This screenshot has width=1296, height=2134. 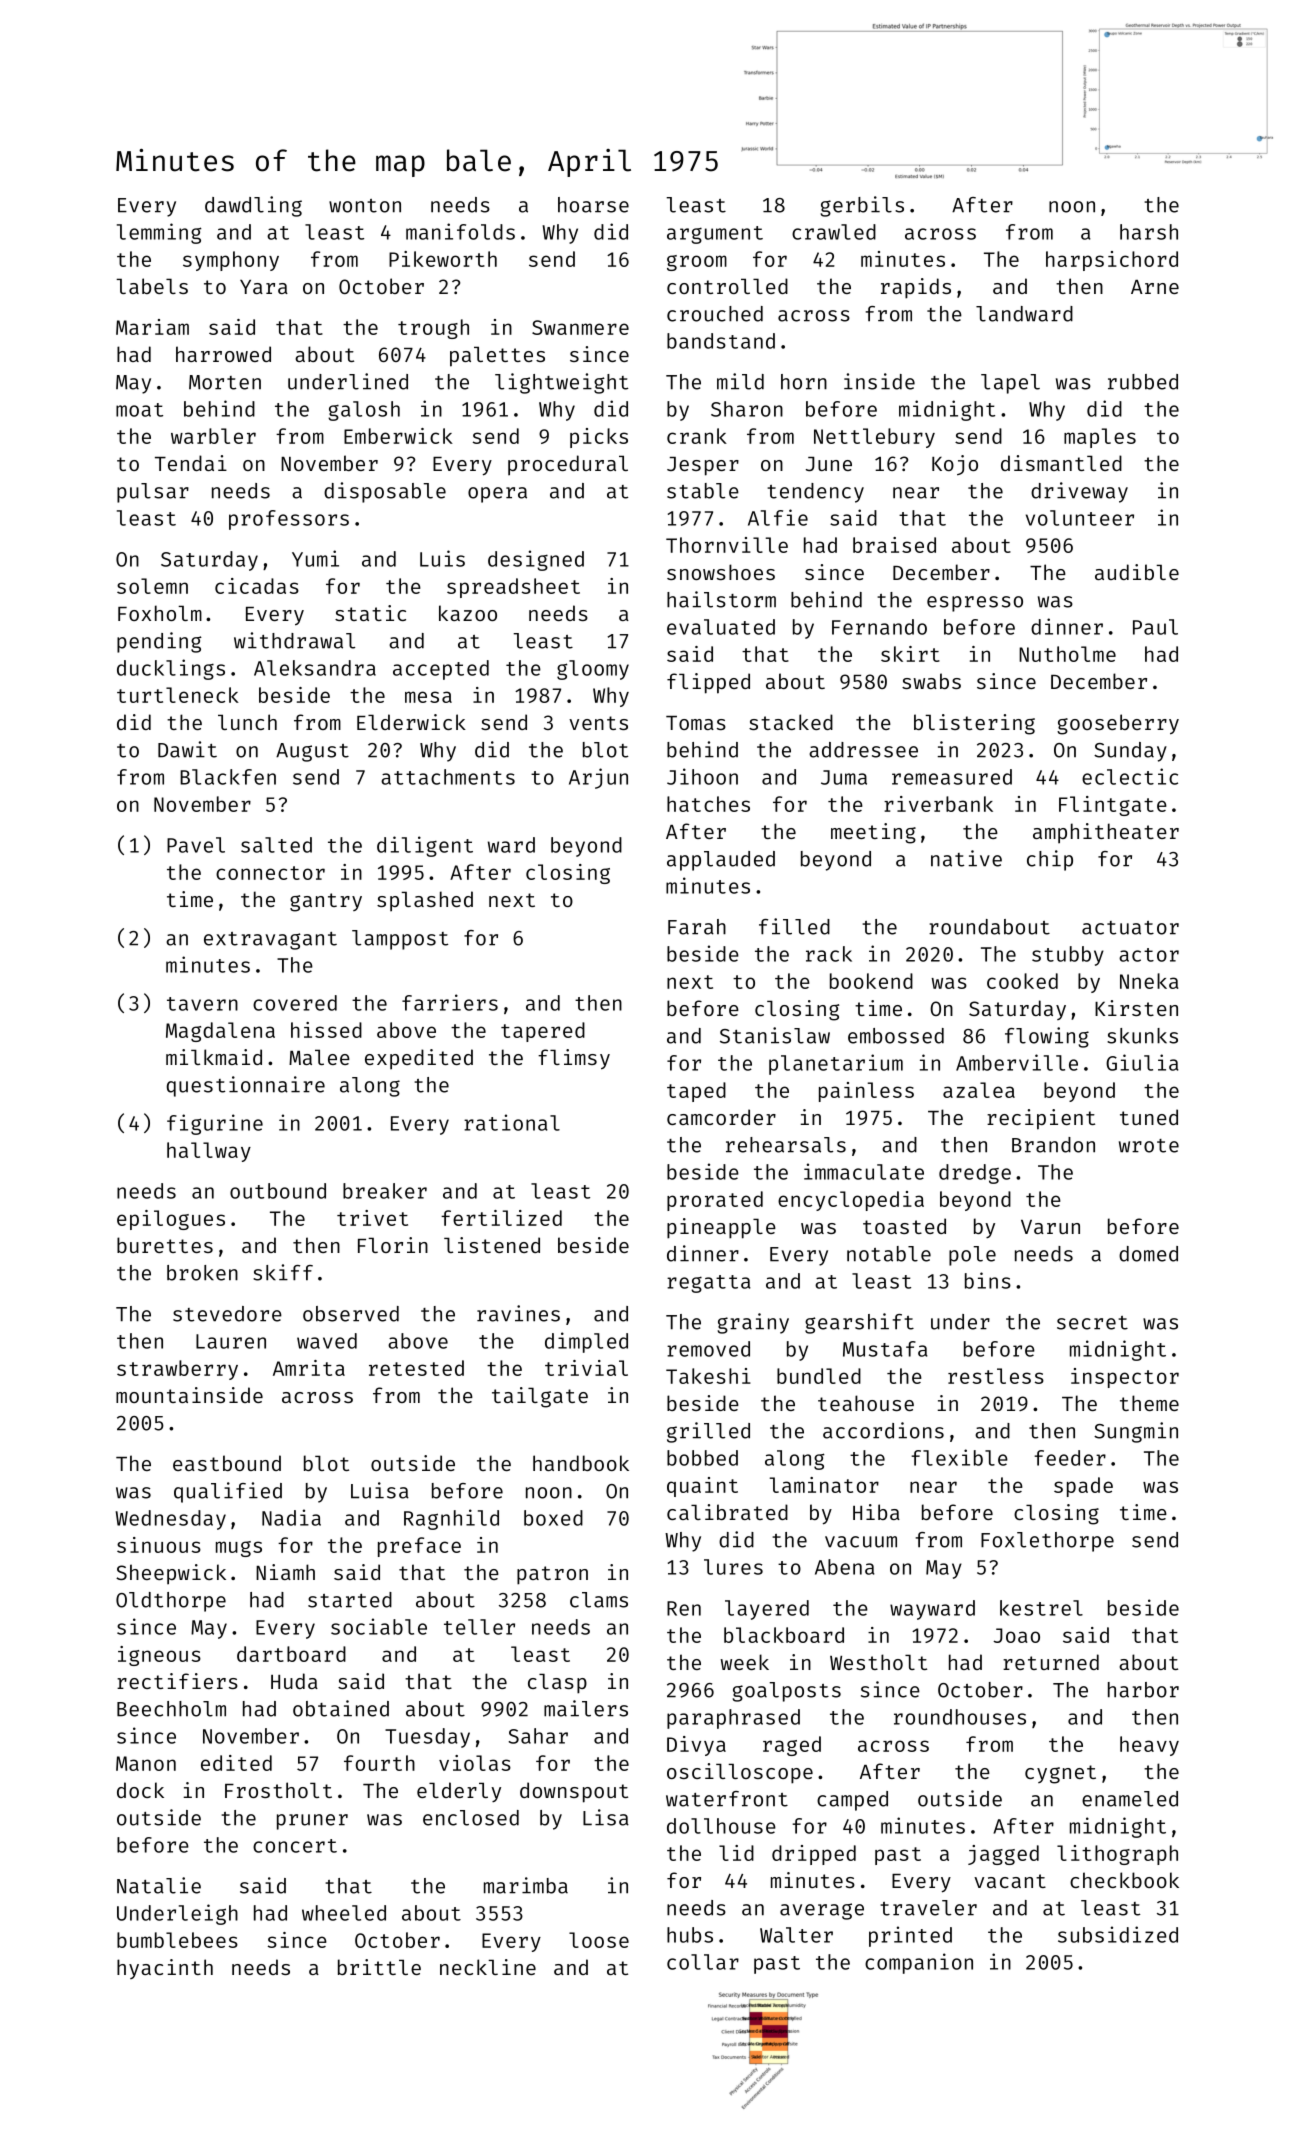 I want to click on spade, so click(x=1083, y=1487).
